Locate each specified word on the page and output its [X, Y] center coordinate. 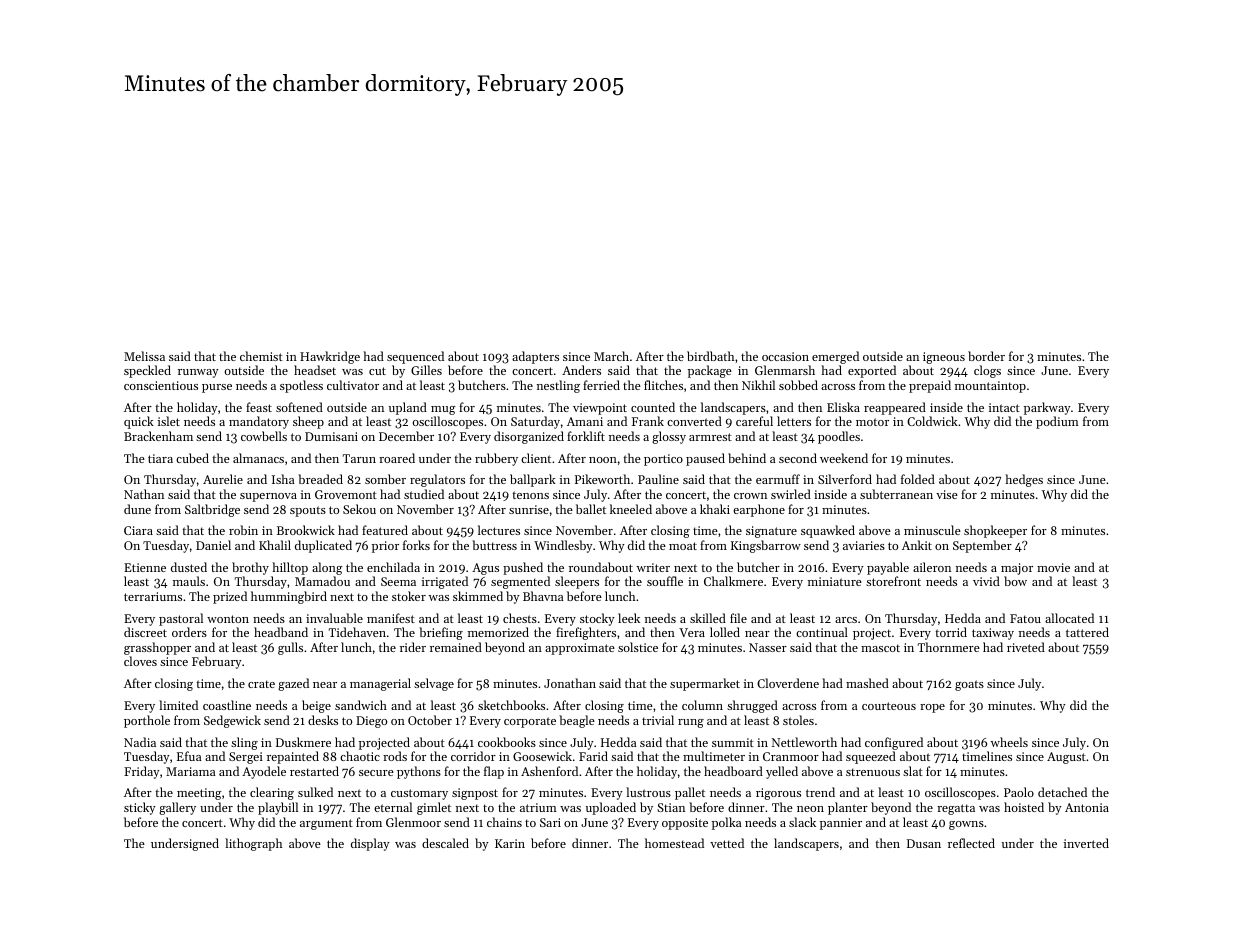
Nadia [140, 742]
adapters [535, 357]
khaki [715, 509]
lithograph [253, 844]
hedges [1024, 480]
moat [683, 546]
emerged [835, 357]
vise [947, 494]
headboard [733, 771]
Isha [283, 479]
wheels [1009, 742]
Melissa [144, 356]
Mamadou [322, 581]
